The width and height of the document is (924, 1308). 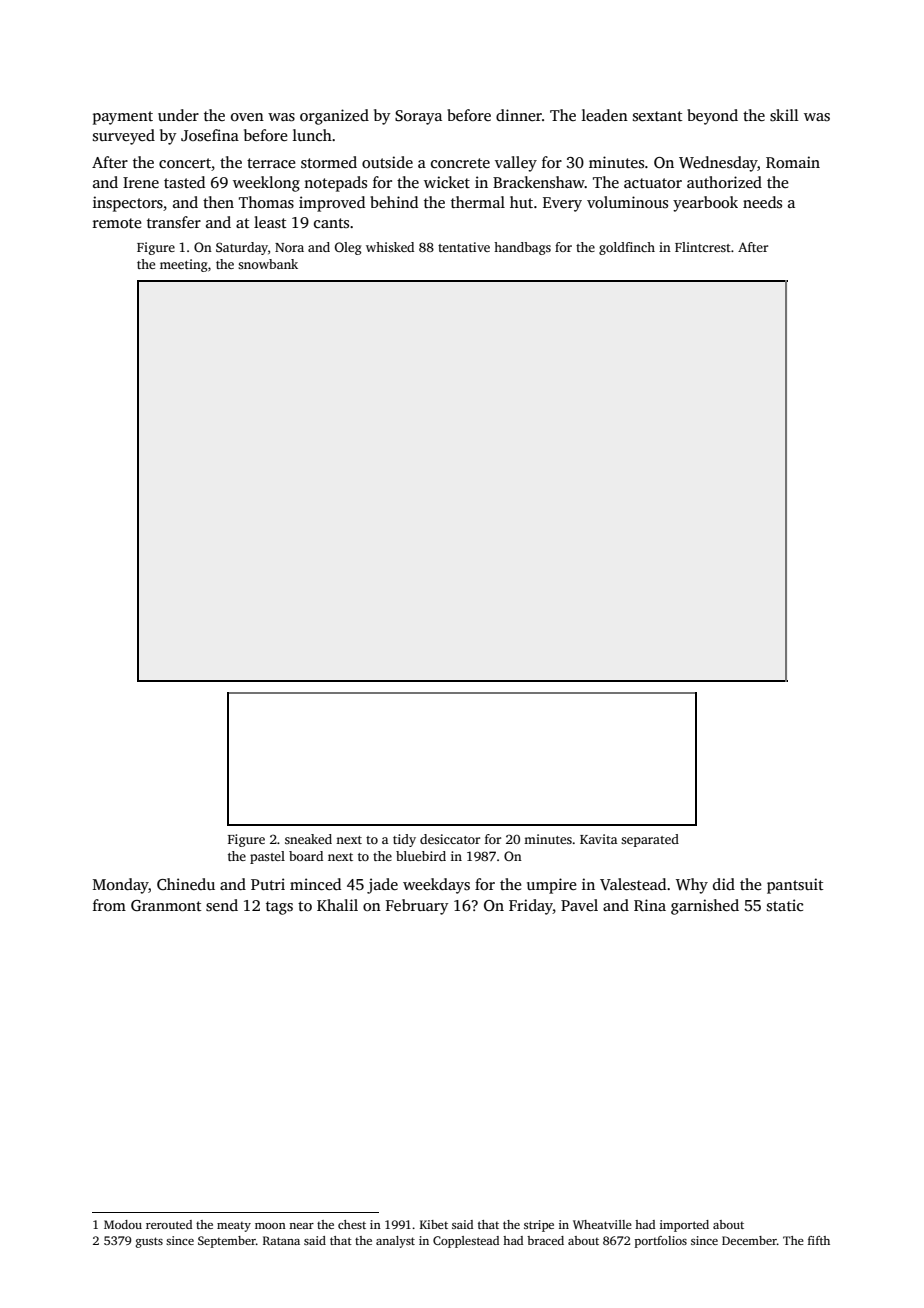 I want to click on snowbank, so click(x=268, y=264).
